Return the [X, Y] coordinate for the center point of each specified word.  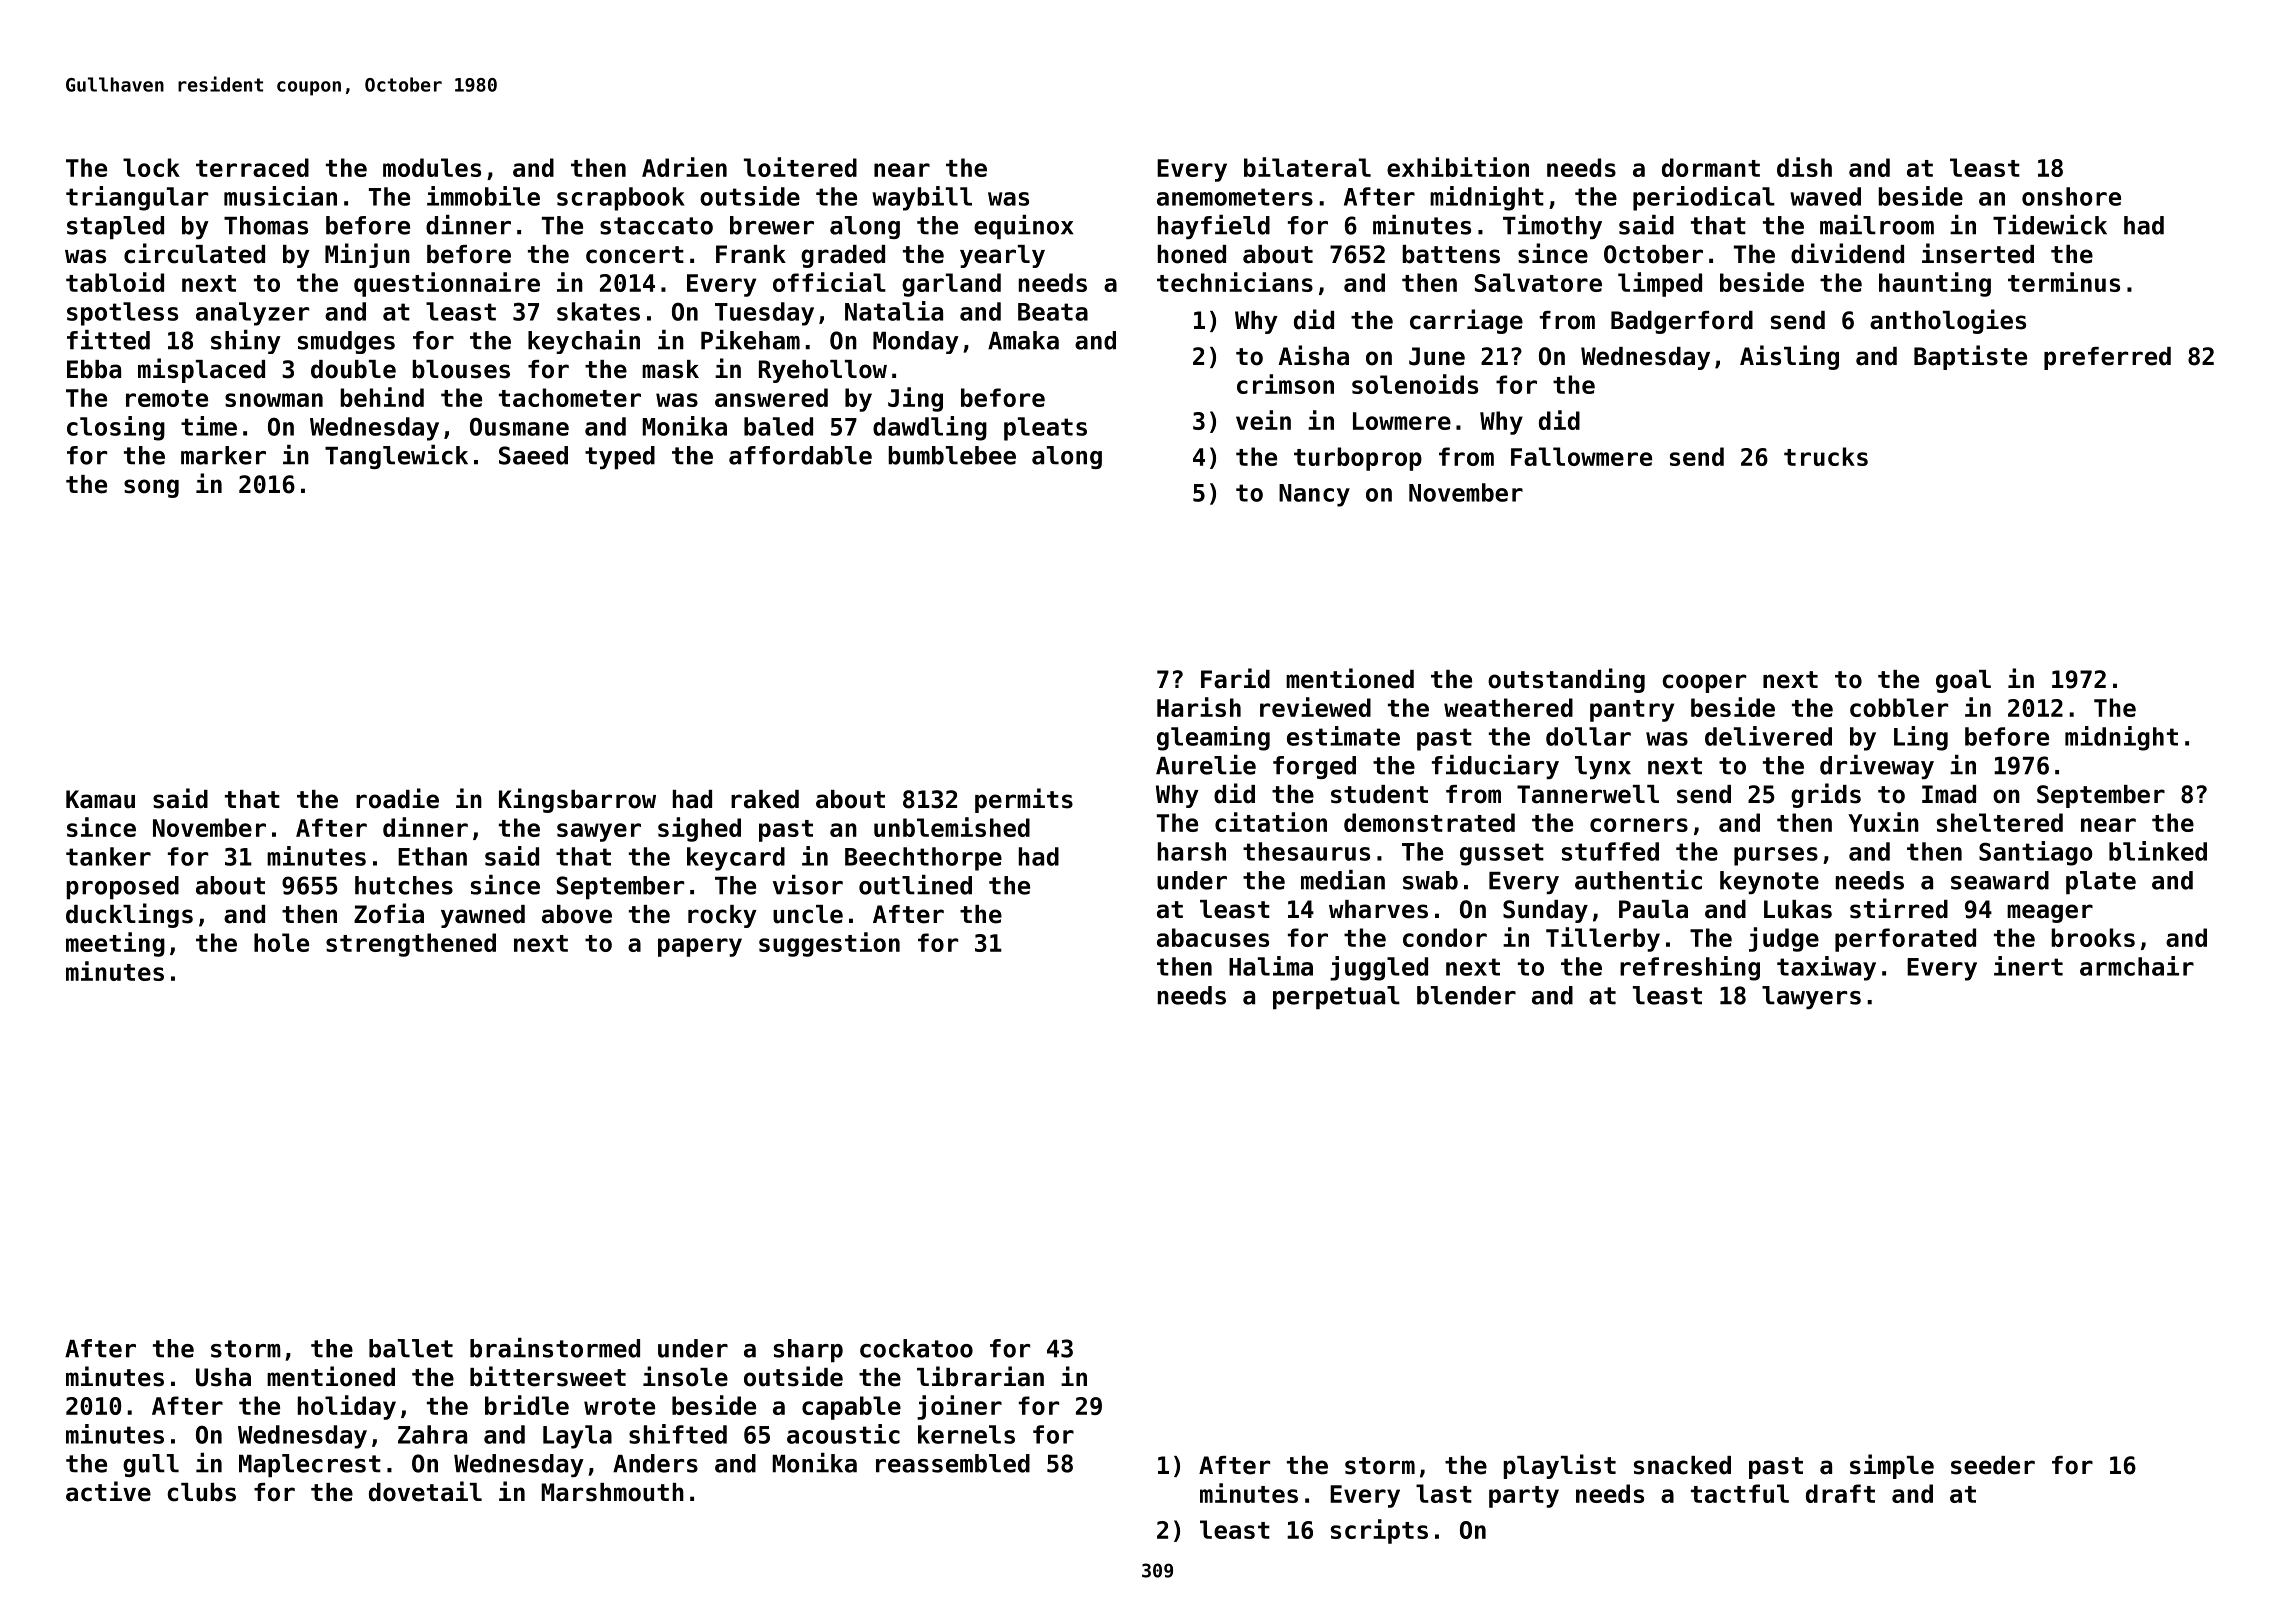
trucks [1826, 456]
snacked [1682, 1465]
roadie [397, 798]
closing [116, 428]
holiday [347, 1407]
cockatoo [916, 1348]
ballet [411, 1348]
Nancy [1314, 495]
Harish [1199, 707]
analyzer [252, 314]
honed [1192, 254]
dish [1804, 167]
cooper [1704, 683]
